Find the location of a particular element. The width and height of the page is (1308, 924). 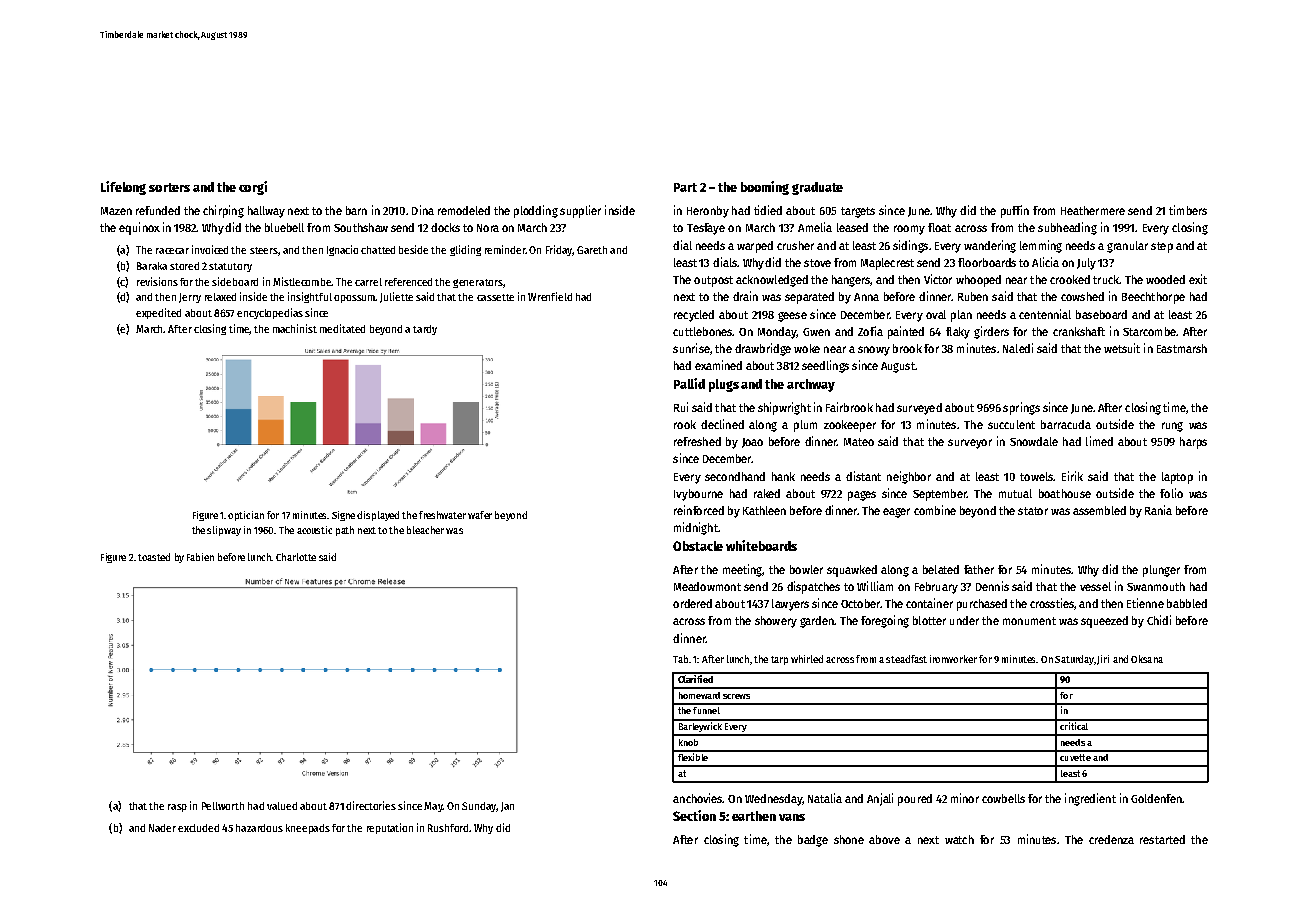

hangers is located at coordinates (851, 281).
